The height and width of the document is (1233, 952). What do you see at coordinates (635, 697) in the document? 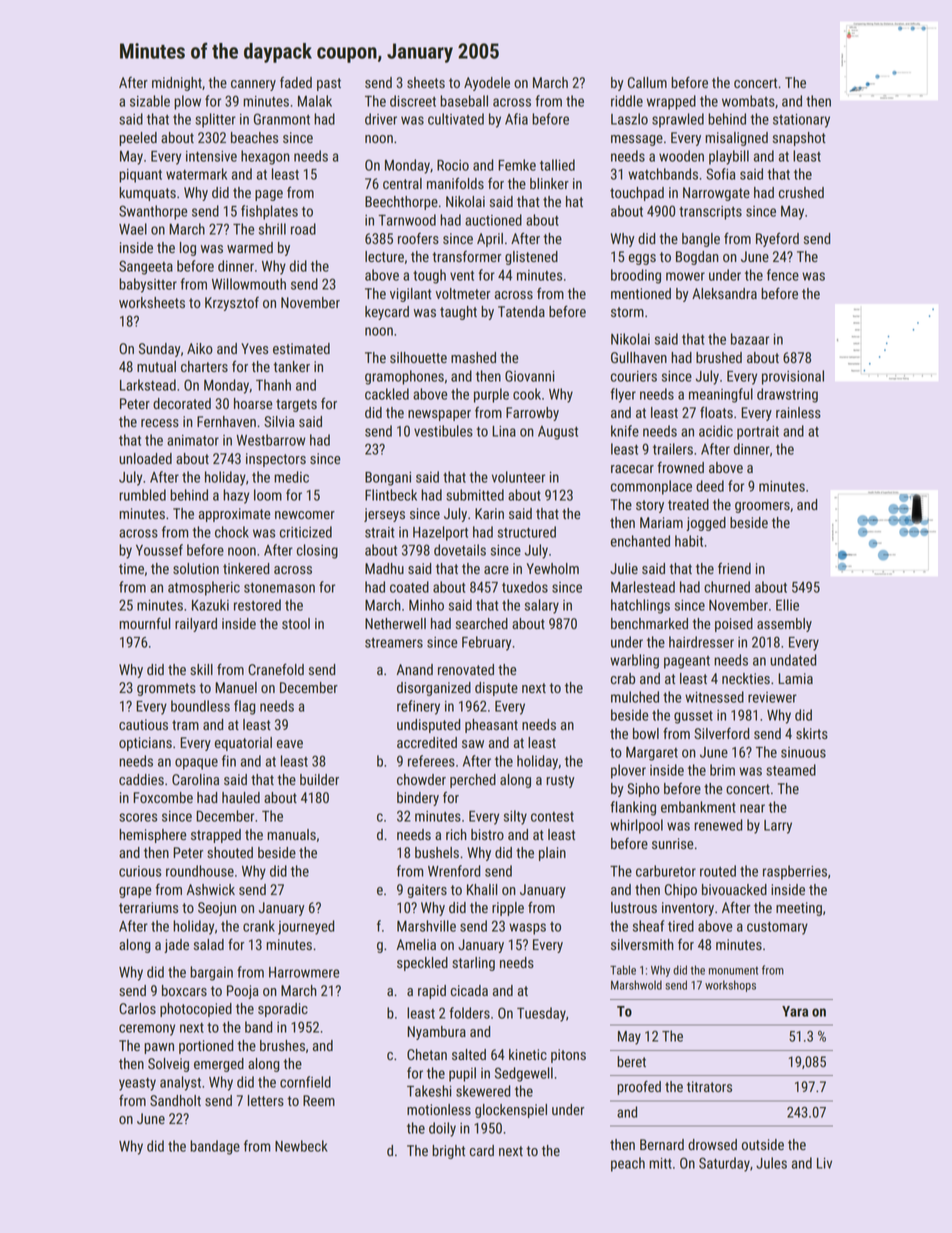
I see `mulched` at bounding box center [635, 697].
